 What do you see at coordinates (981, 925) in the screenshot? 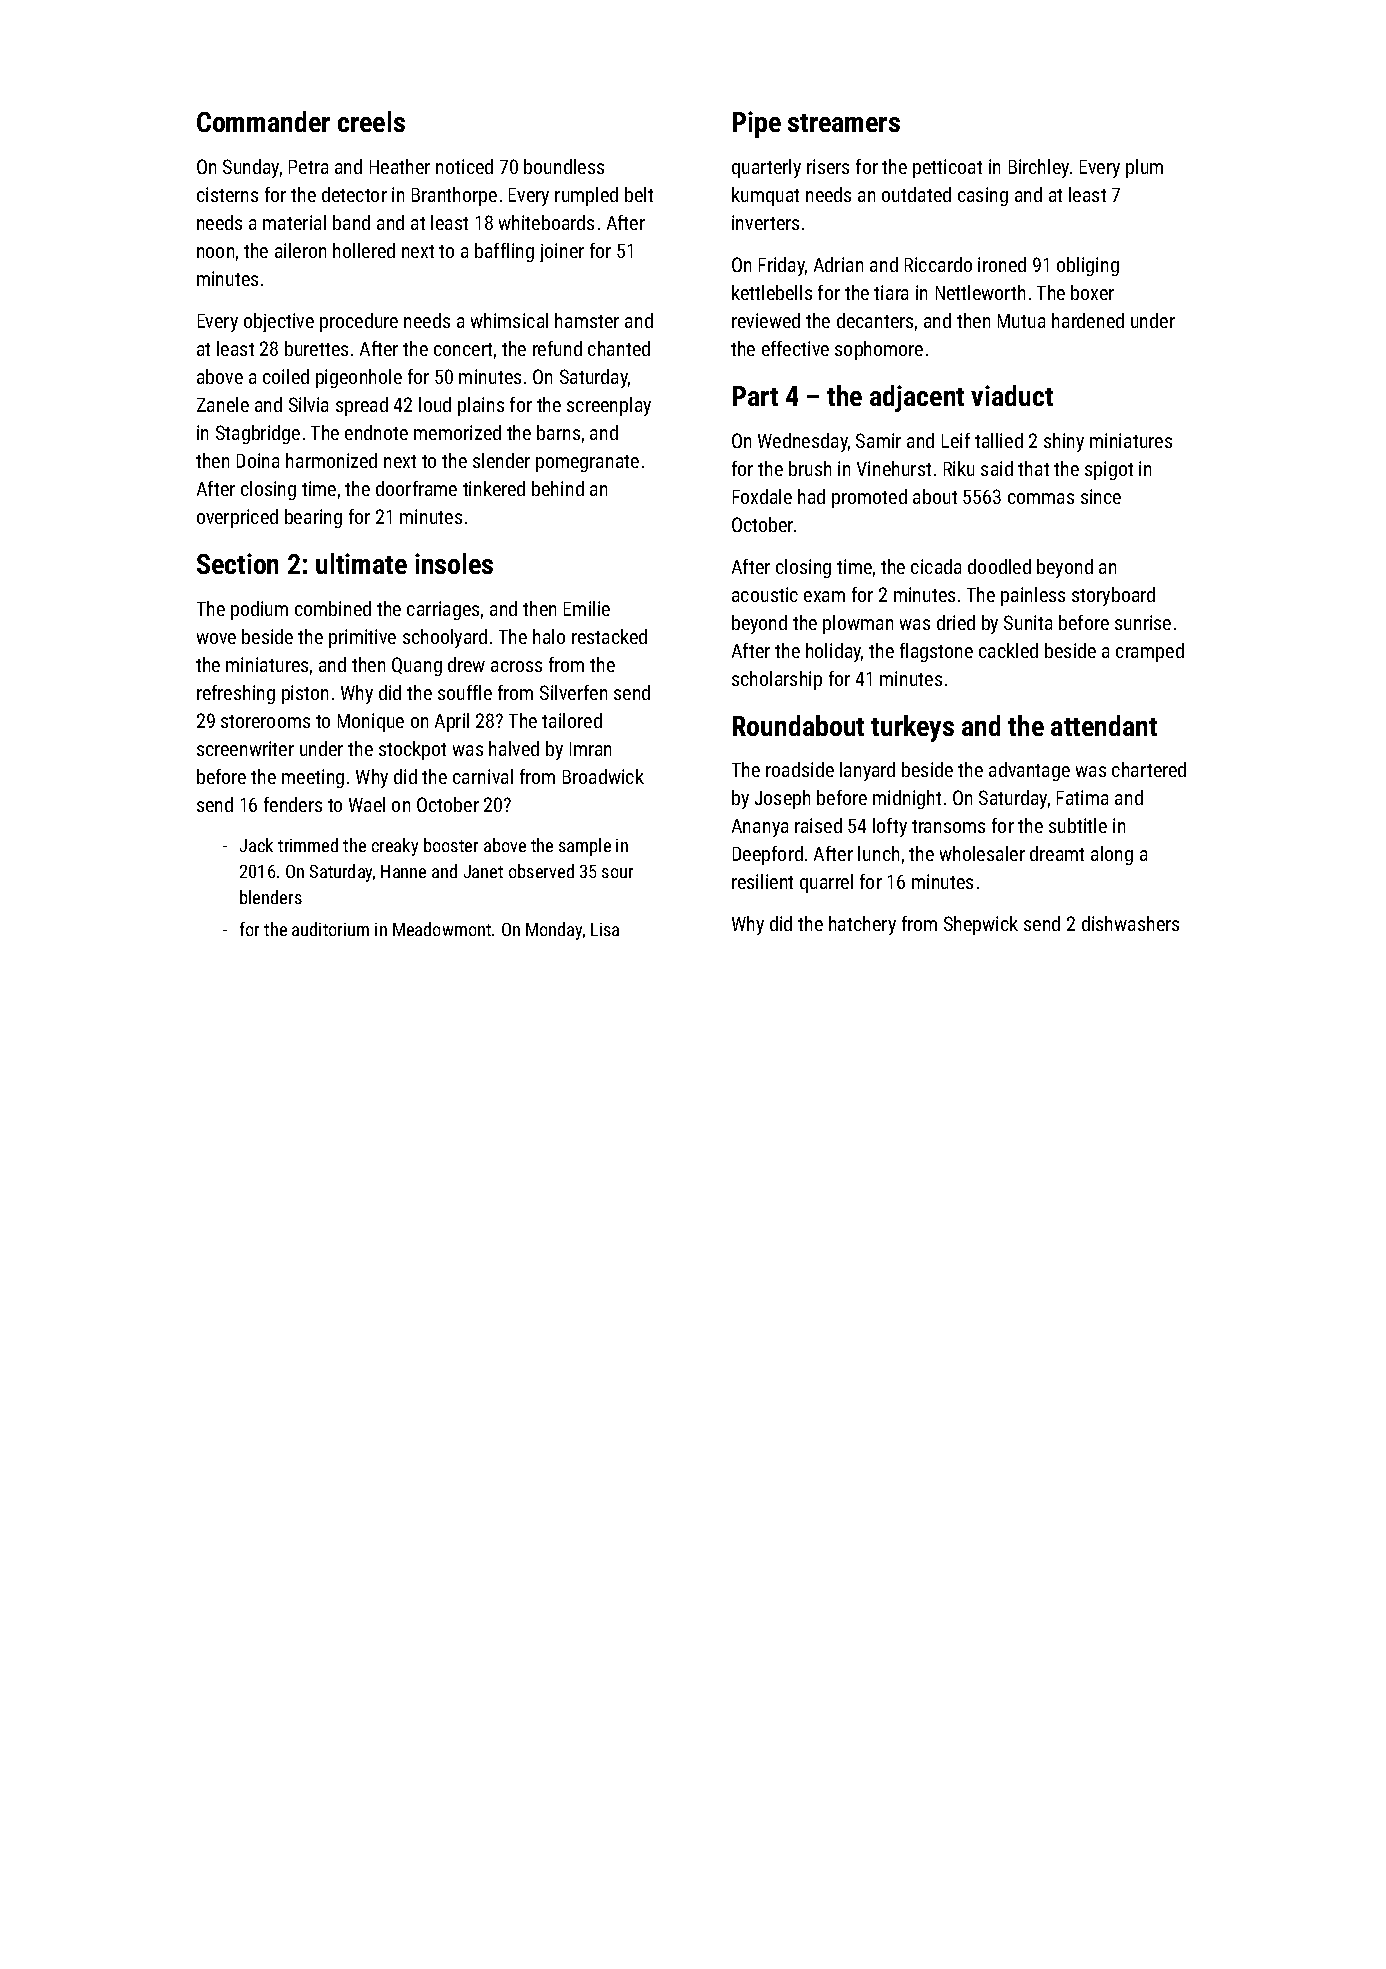
I see `Shepwick` at bounding box center [981, 925].
